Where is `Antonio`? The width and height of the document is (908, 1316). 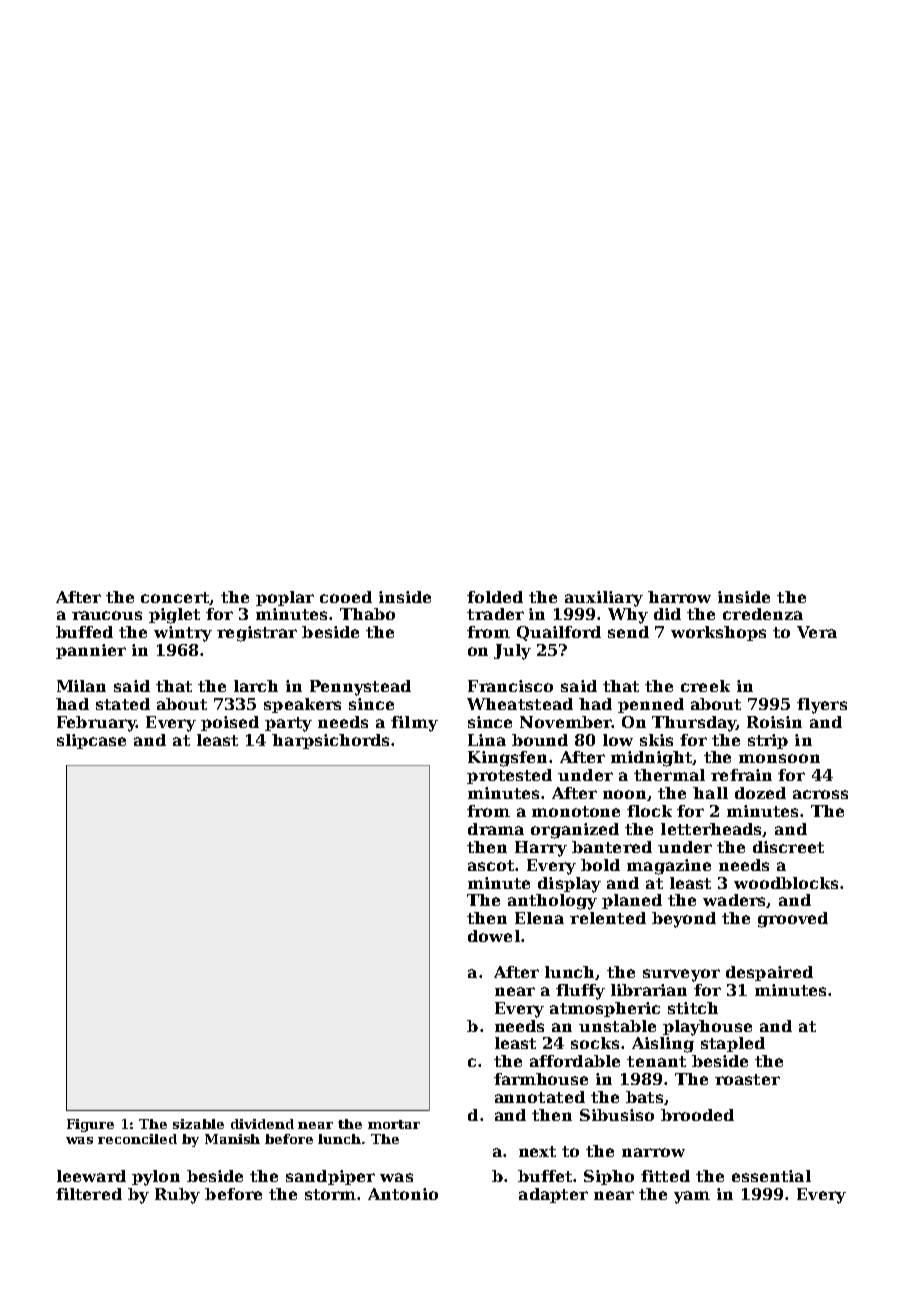
Antonio is located at coordinates (403, 1194).
